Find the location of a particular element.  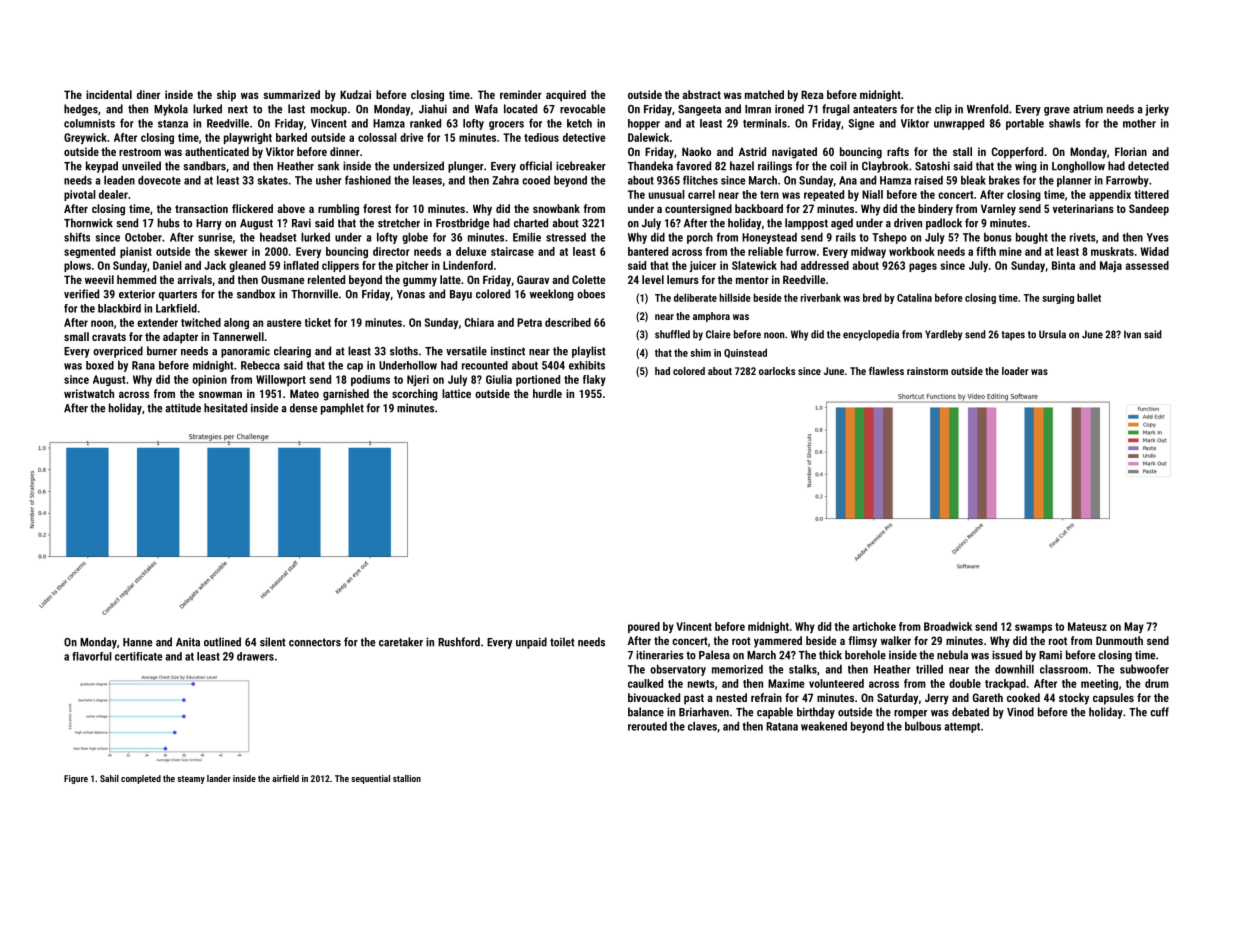

diner is located at coordinates (148, 94).
